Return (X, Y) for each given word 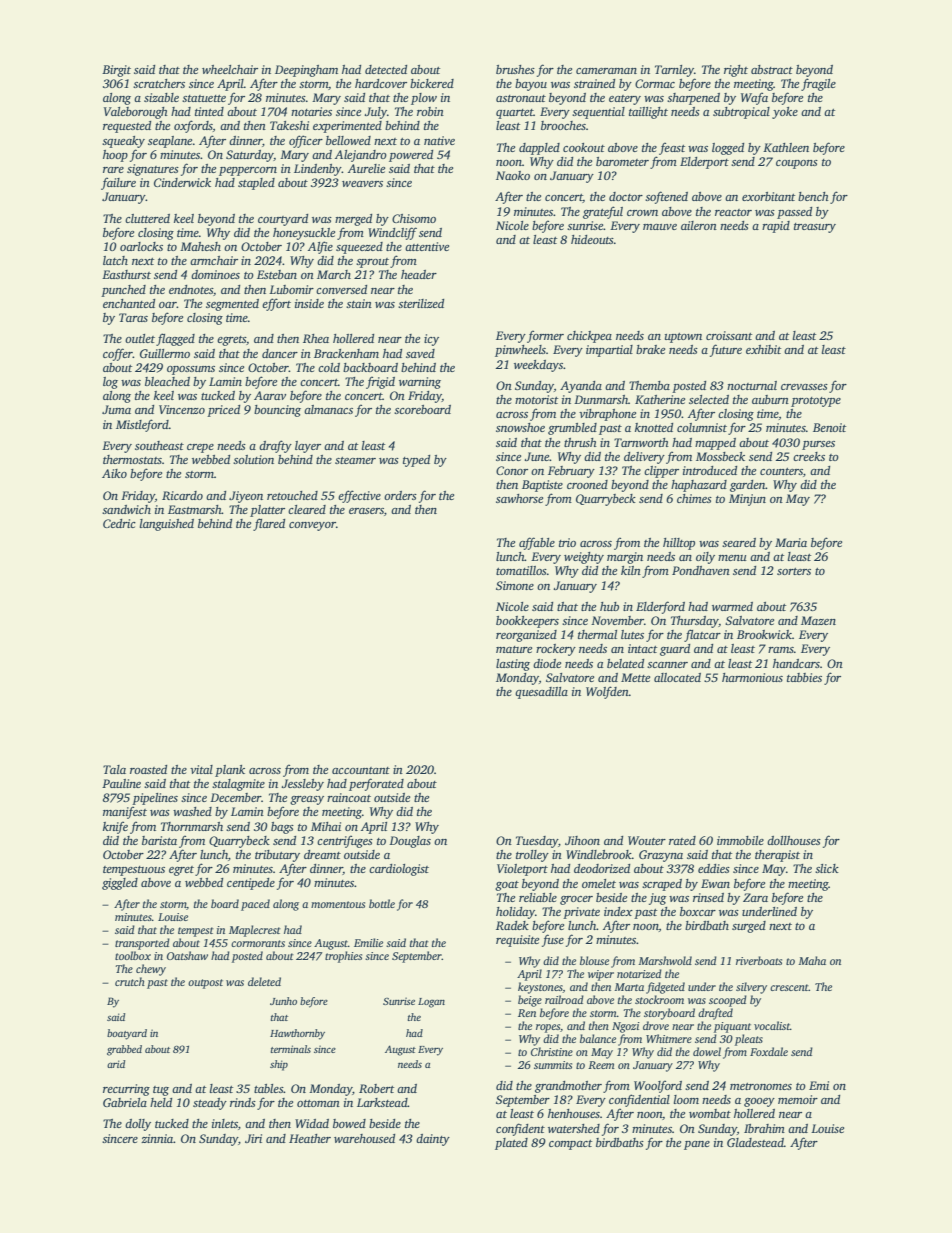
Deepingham (306, 71)
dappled (539, 149)
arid (116, 1064)
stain (359, 303)
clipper (661, 472)
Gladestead (755, 1142)
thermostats (132, 459)
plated (511, 1144)
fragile (818, 84)
